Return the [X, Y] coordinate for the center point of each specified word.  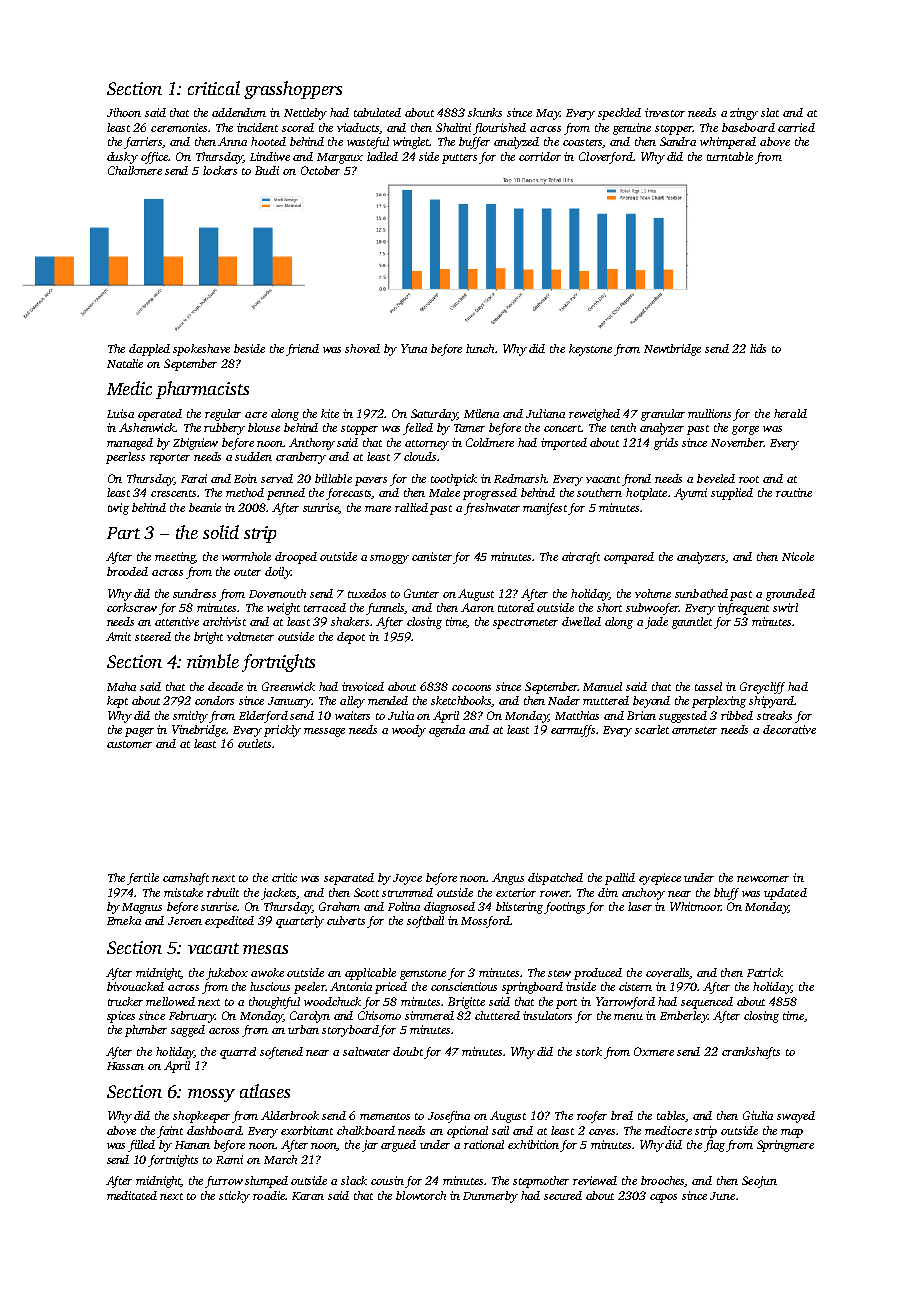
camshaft [186, 879]
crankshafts [751, 1053]
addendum [239, 112]
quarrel [238, 1053]
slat [770, 112]
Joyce [407, 879]
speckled [619, 114]
